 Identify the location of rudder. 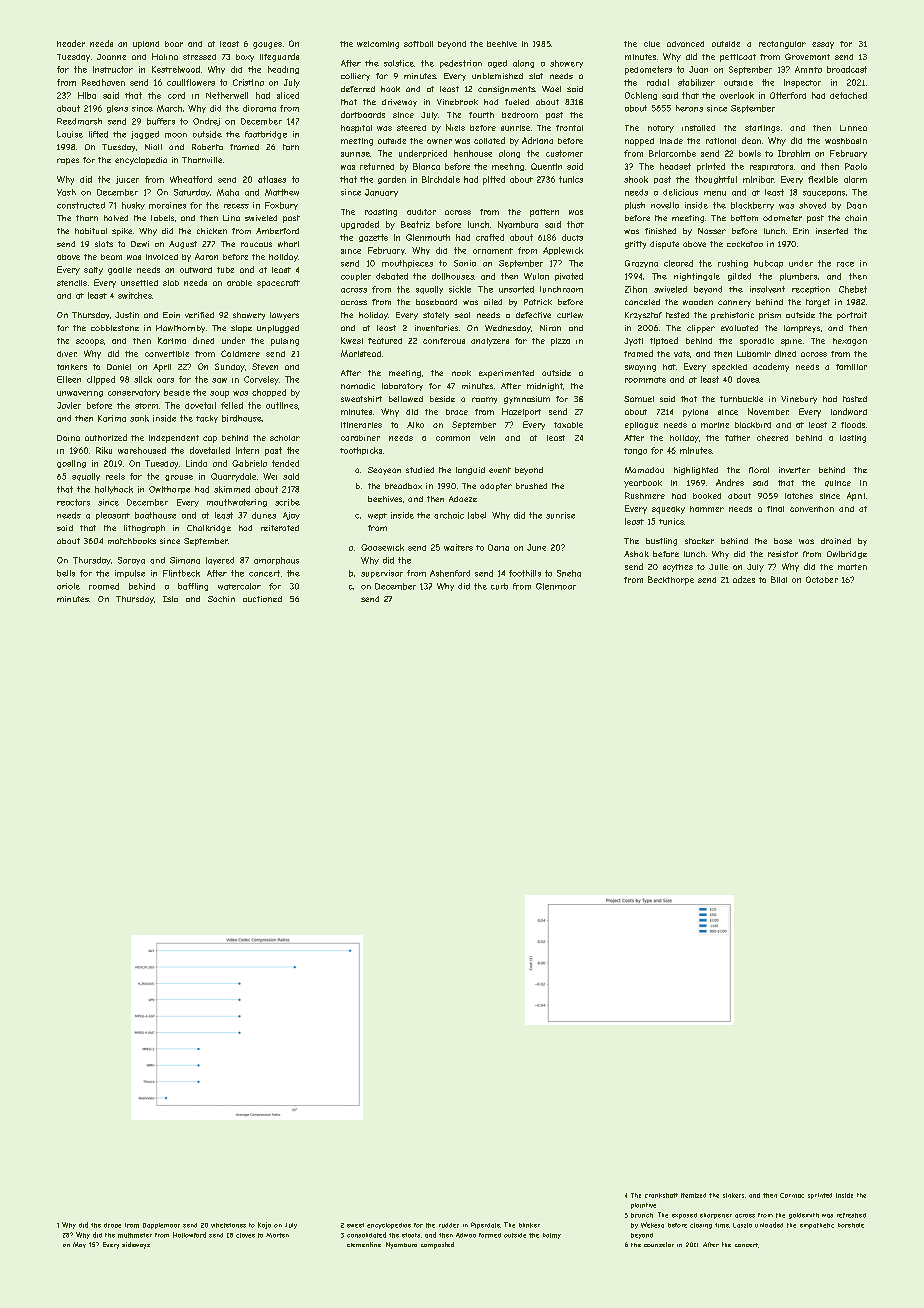
(449, 1225).
